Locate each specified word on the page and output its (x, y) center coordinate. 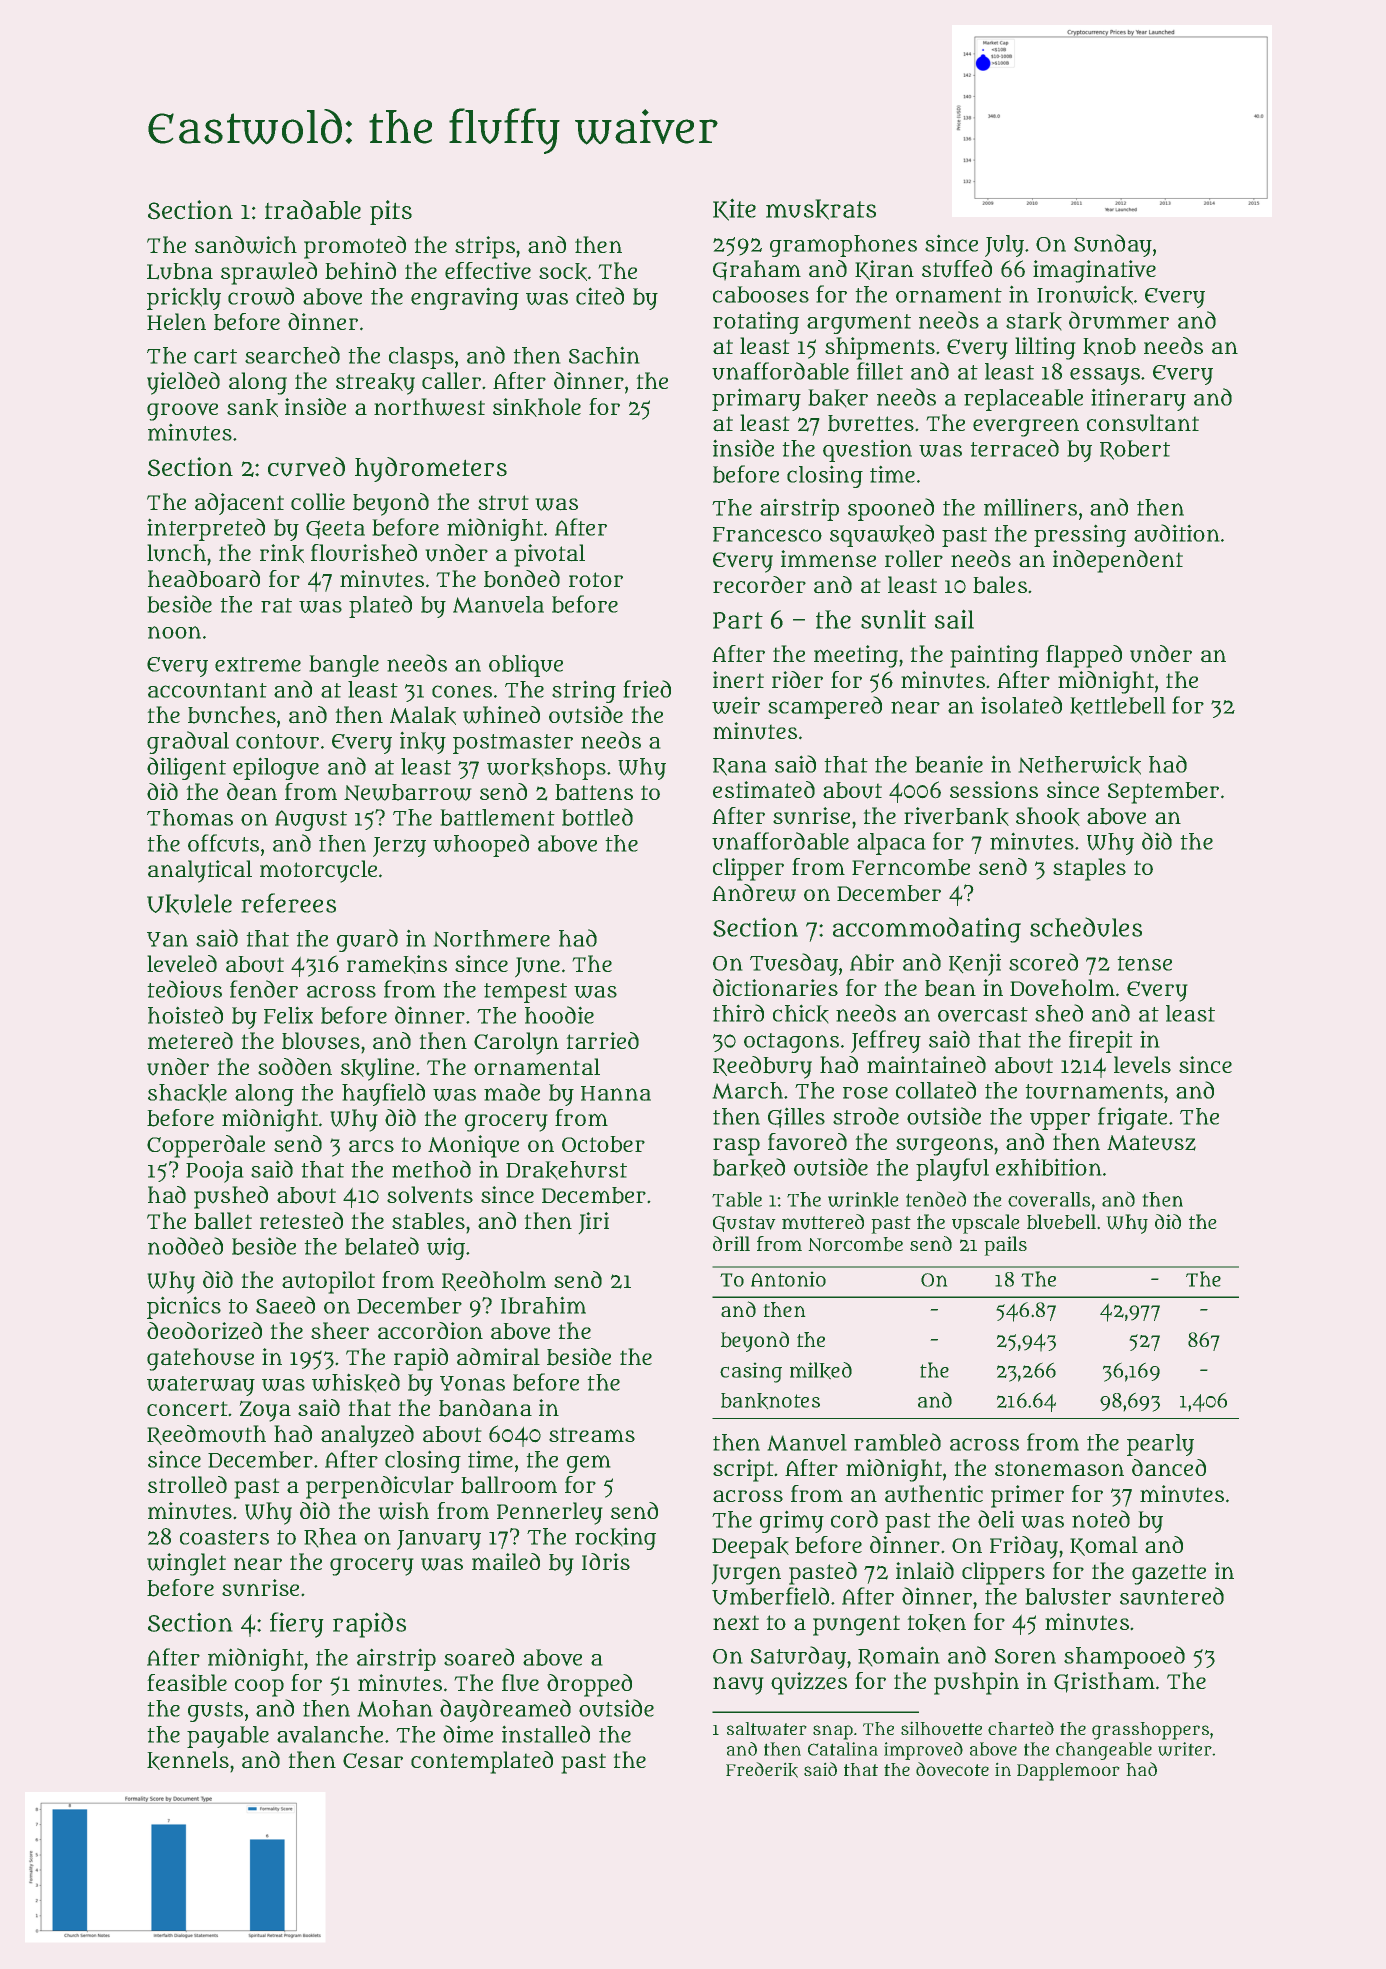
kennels (188, 1760)
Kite (734, 209)
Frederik (762, 1770)
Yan (167, 939)
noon (174, 632)
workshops (546, 769)
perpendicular (380, 1487)
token (936, 1623)
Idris (606, 1561)
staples (1089, 869)
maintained (926, 1065)
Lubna (180, 271)
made (512, 1092)
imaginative (1094, 271)
